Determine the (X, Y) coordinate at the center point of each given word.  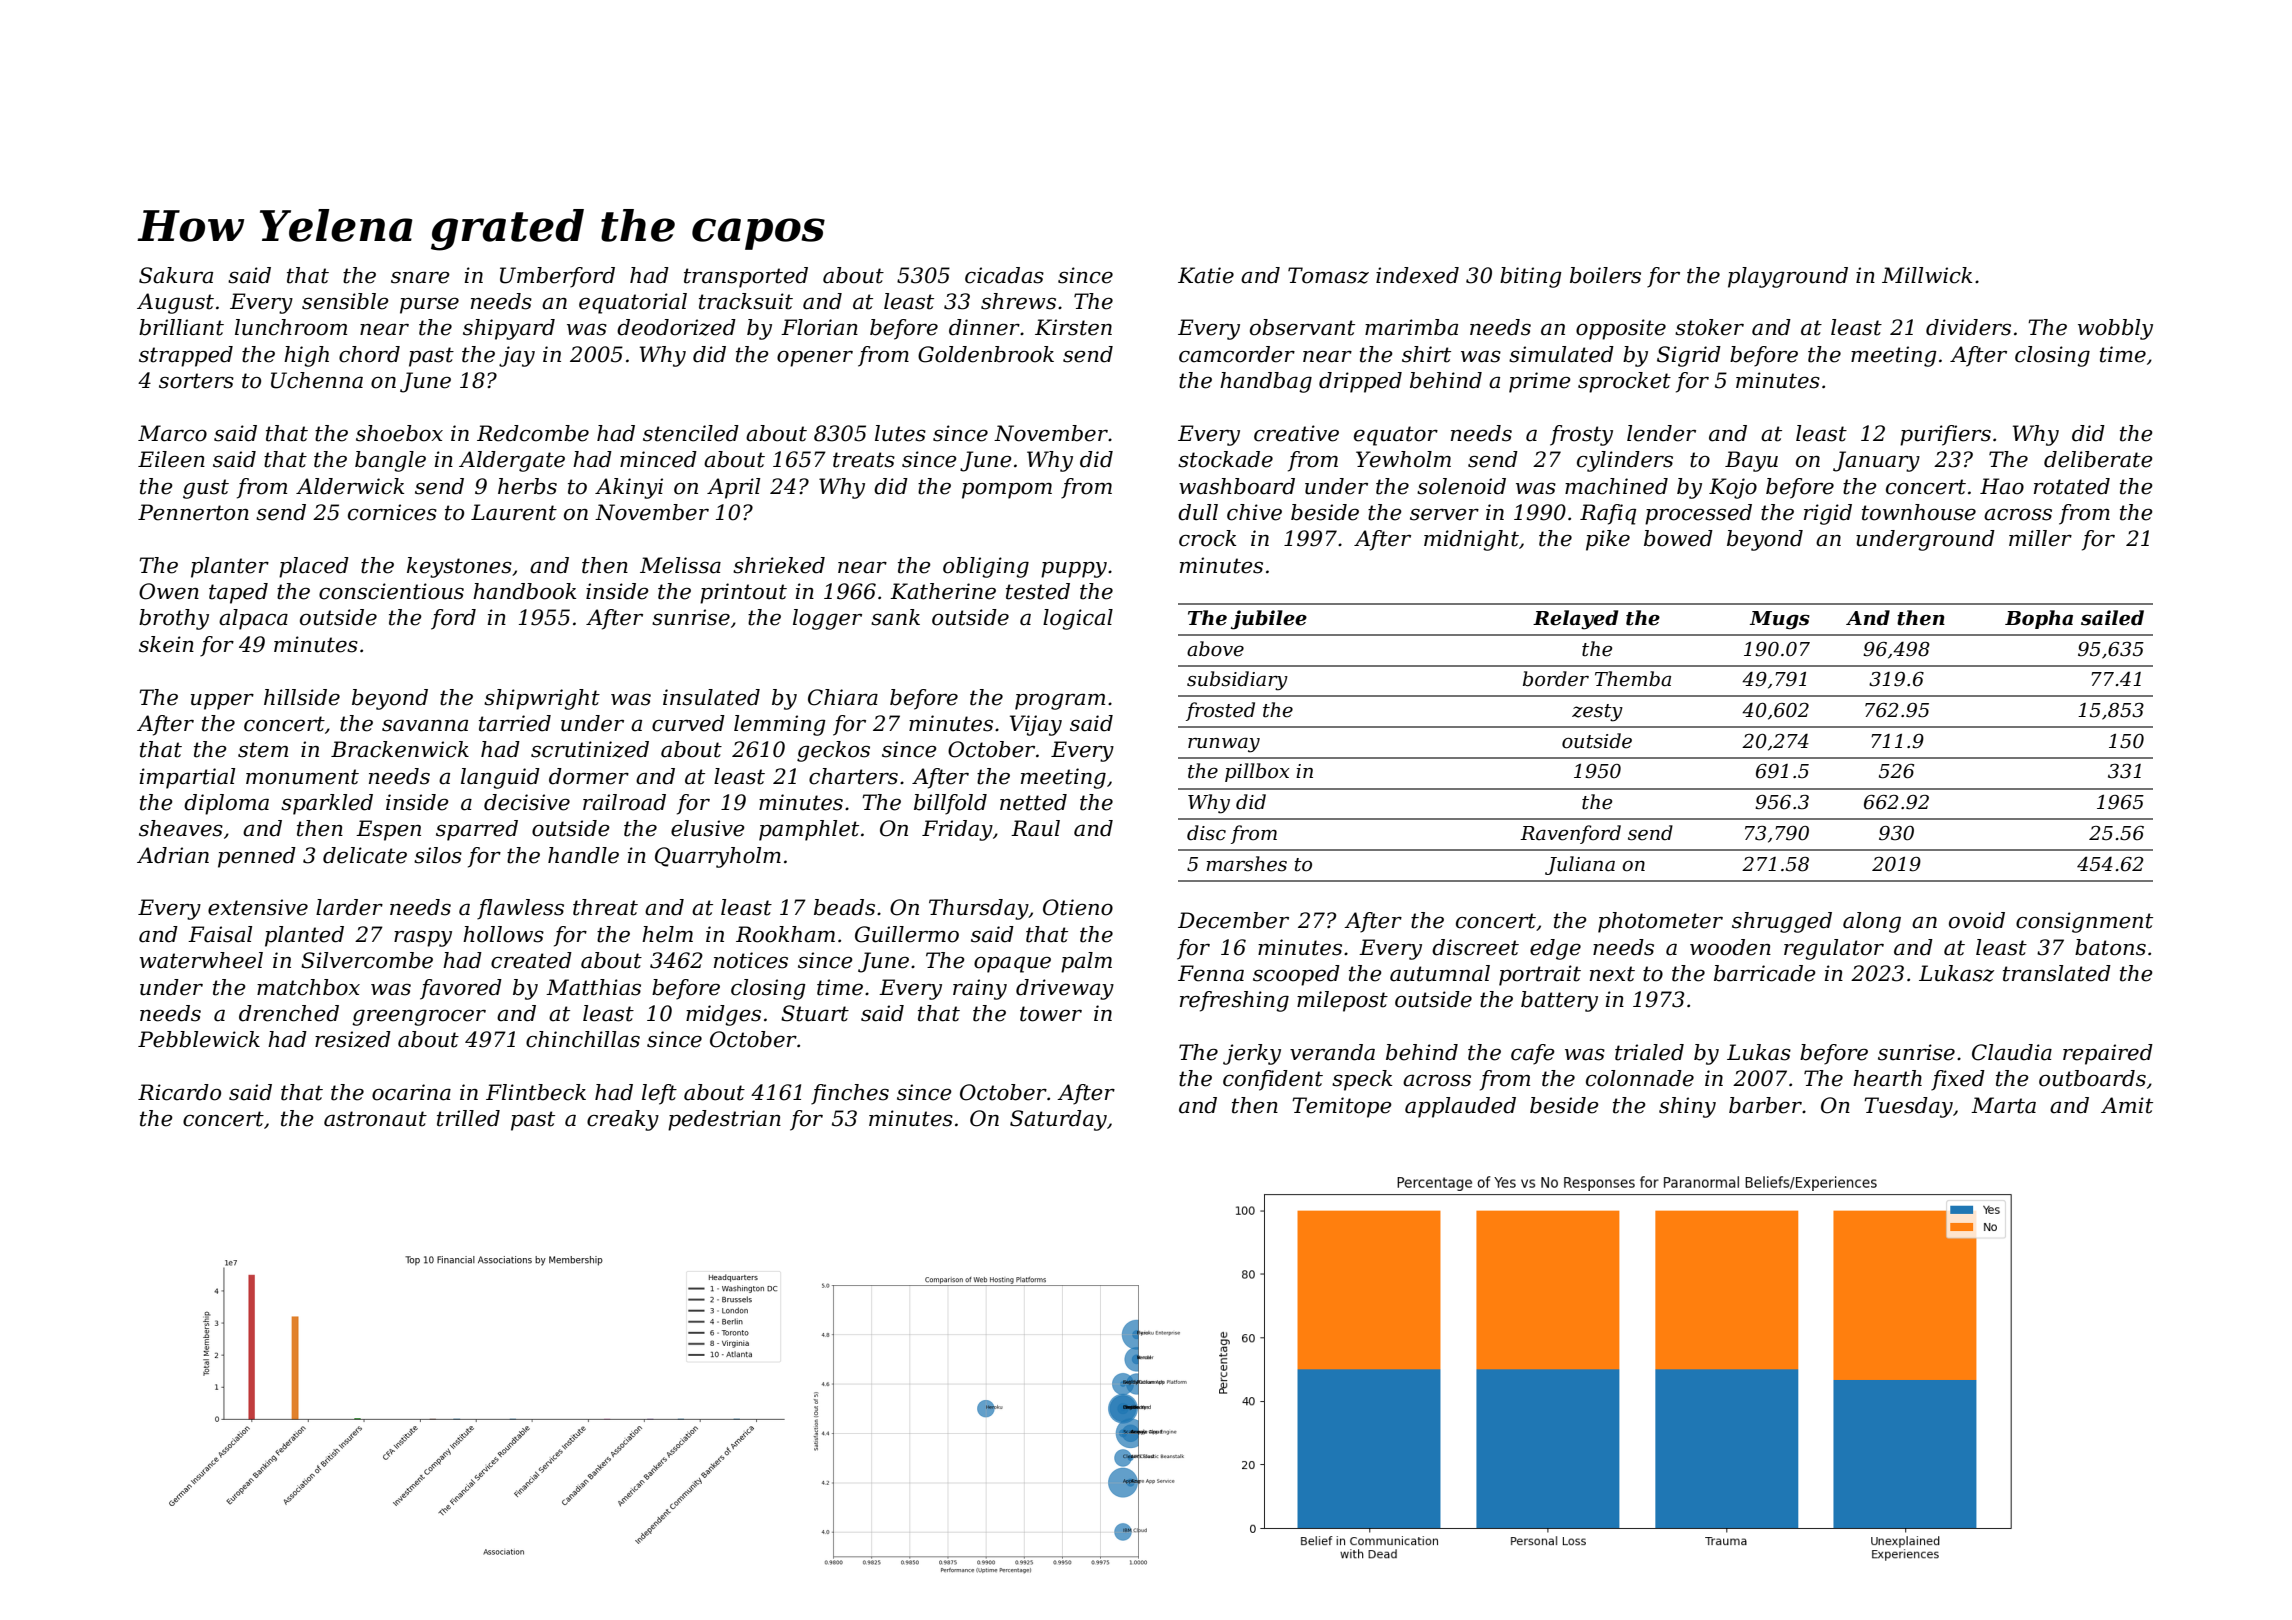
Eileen (171, 459)
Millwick (1927, 275)
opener (815, 358)
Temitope (1342, 1107)
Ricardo (179, 1092)
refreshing (1234, 1001)
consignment (2084, 922)
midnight (1471, 540)
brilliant (181, 327)
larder (349, 907)
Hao (2002, 486)
